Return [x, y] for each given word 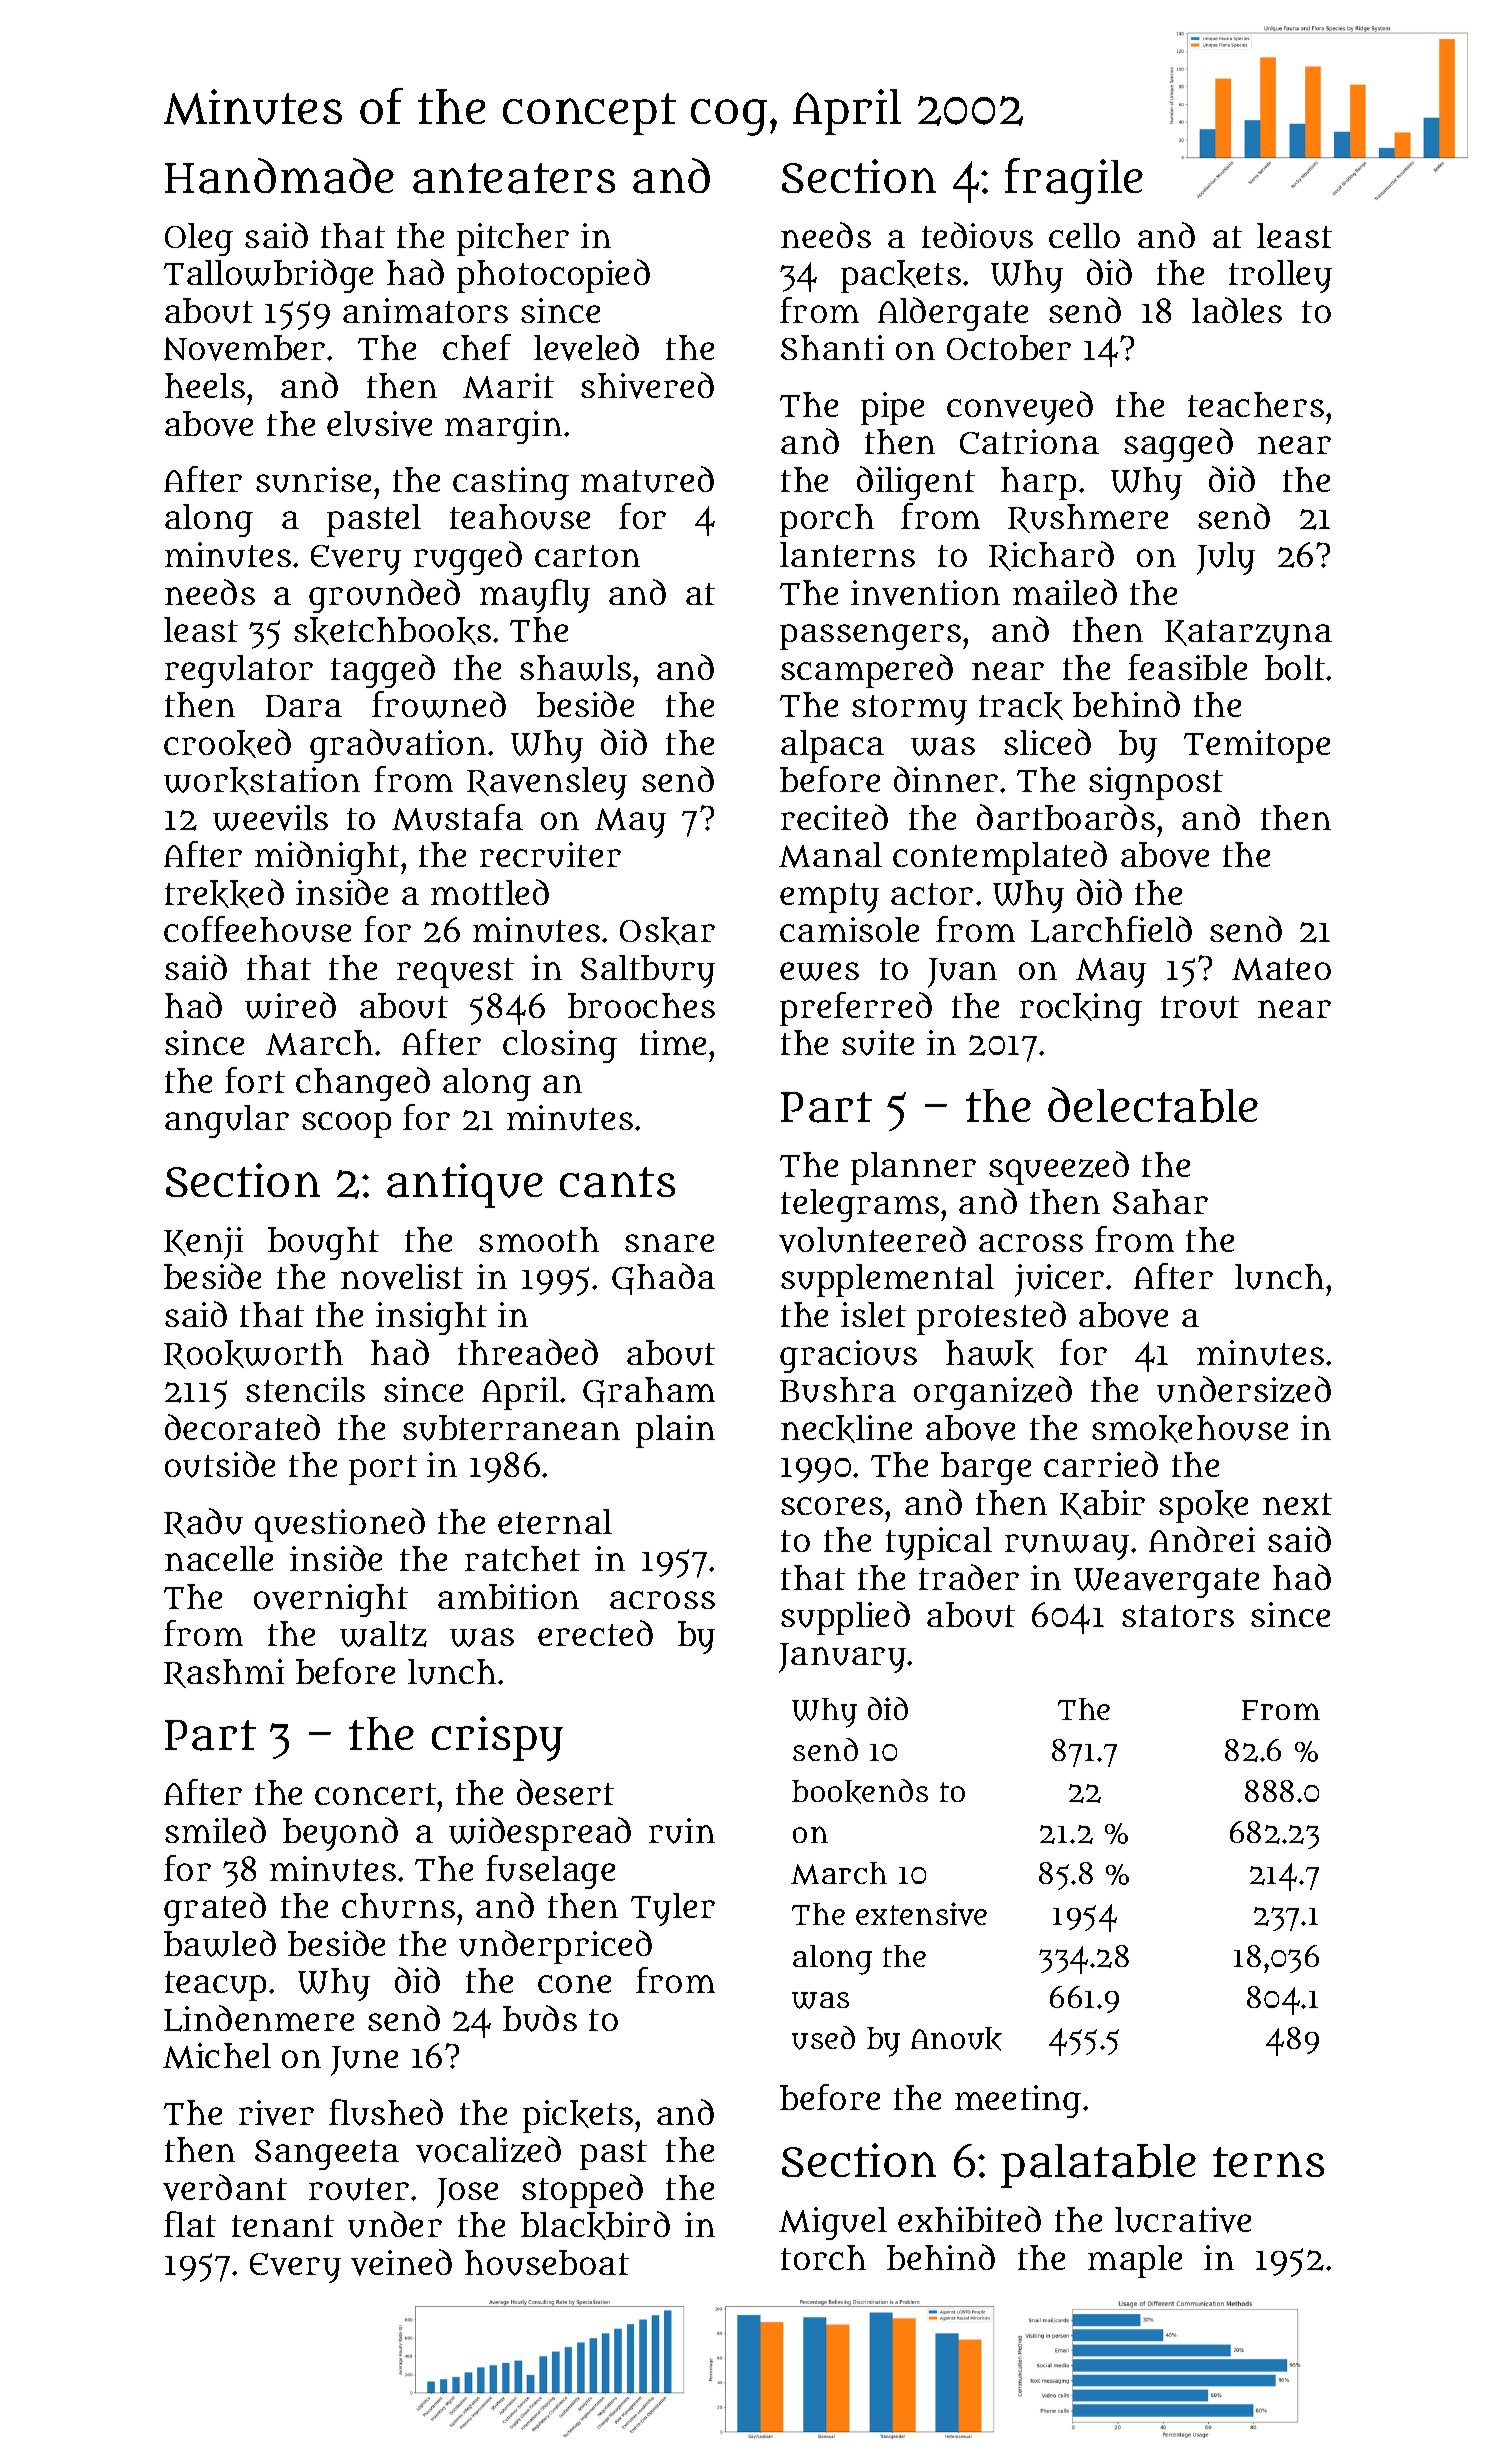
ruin [682, 1831]
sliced [1047, 742]
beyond [340, 1834]
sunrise [313, 480]
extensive [921, 1914]
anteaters [514, 178]
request [455, 973]
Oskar [667, 931]
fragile [1074, 181]
